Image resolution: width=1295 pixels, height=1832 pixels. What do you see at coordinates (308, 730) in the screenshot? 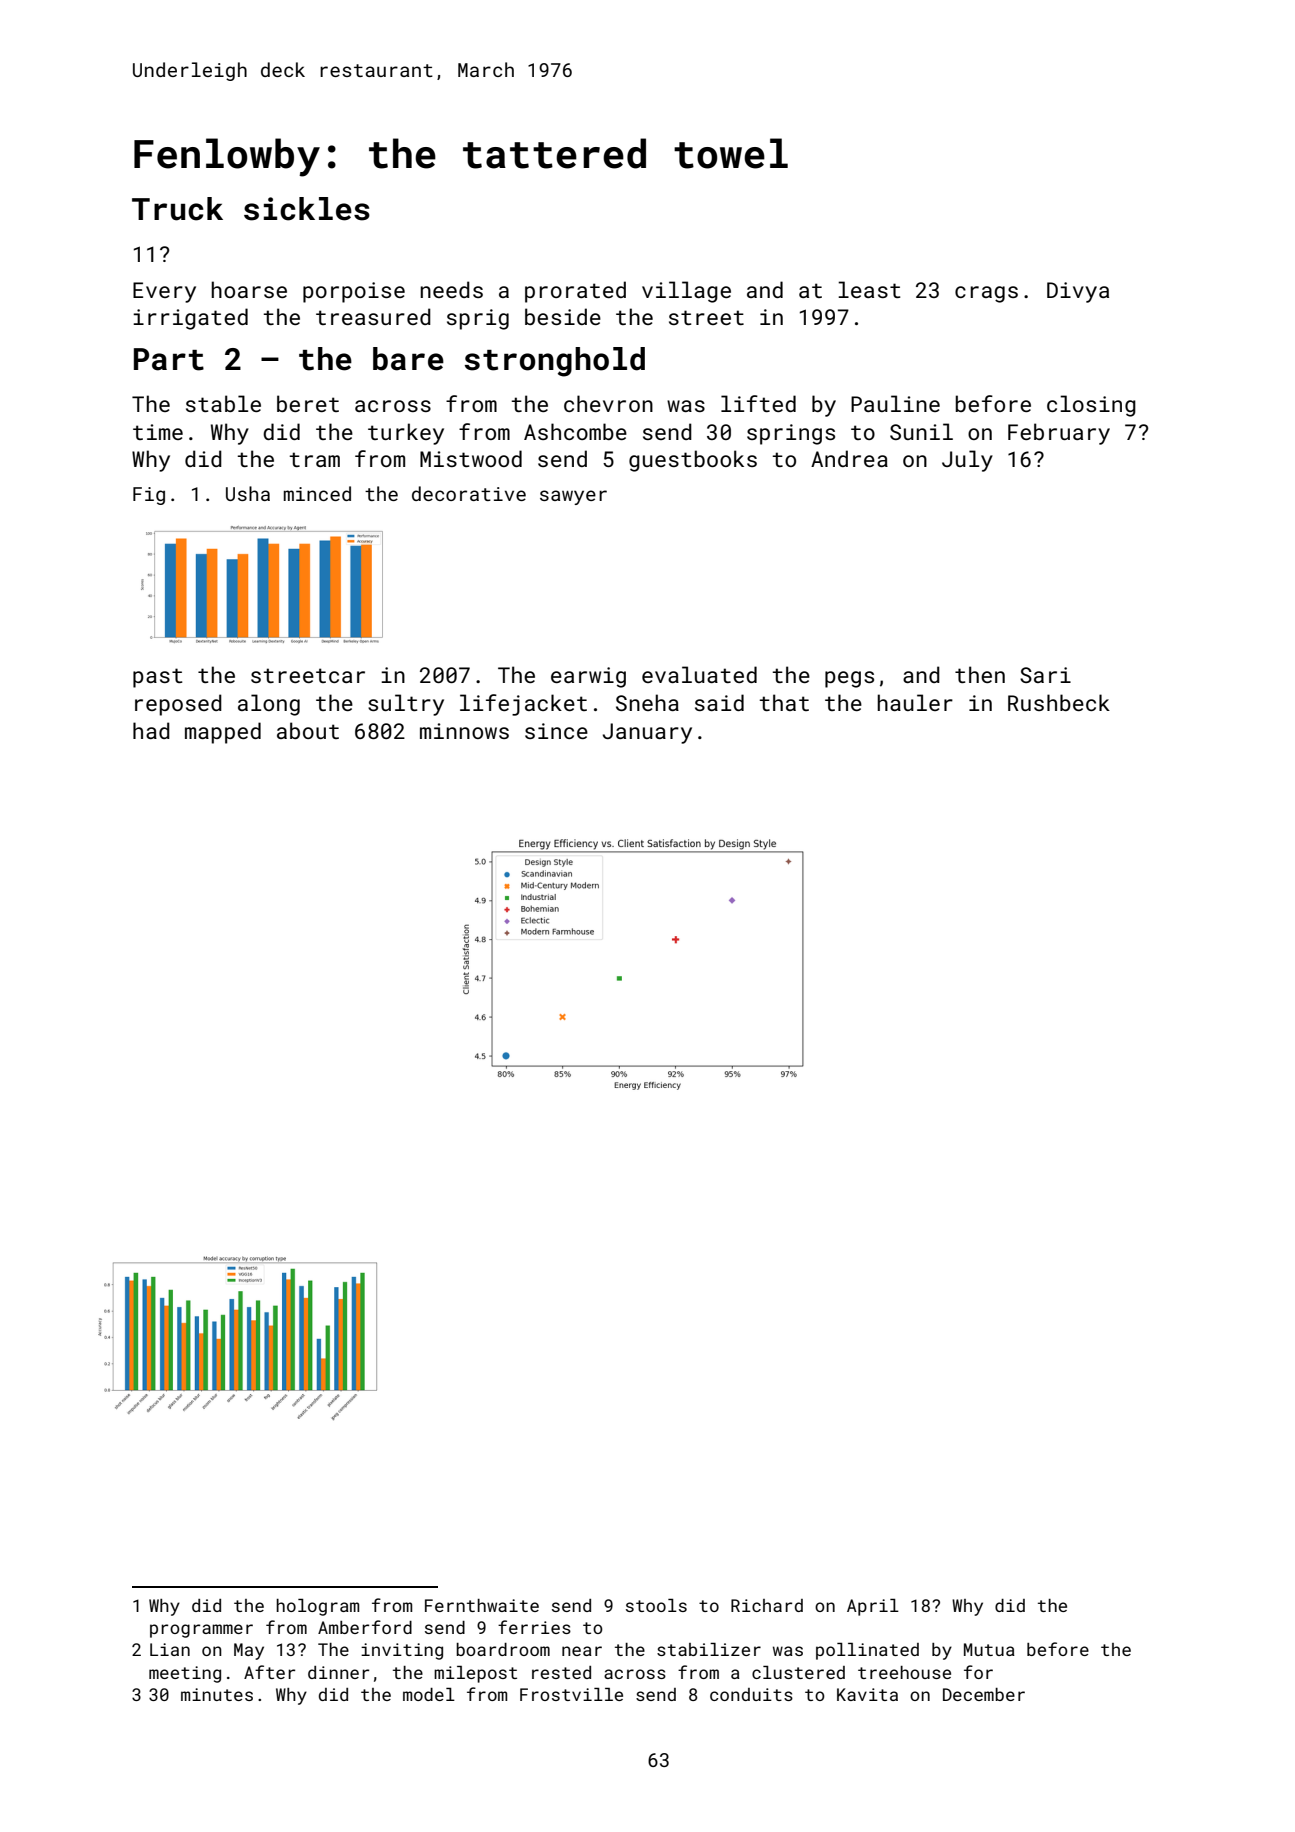
I see `about` at bounding box center [308, 730].
